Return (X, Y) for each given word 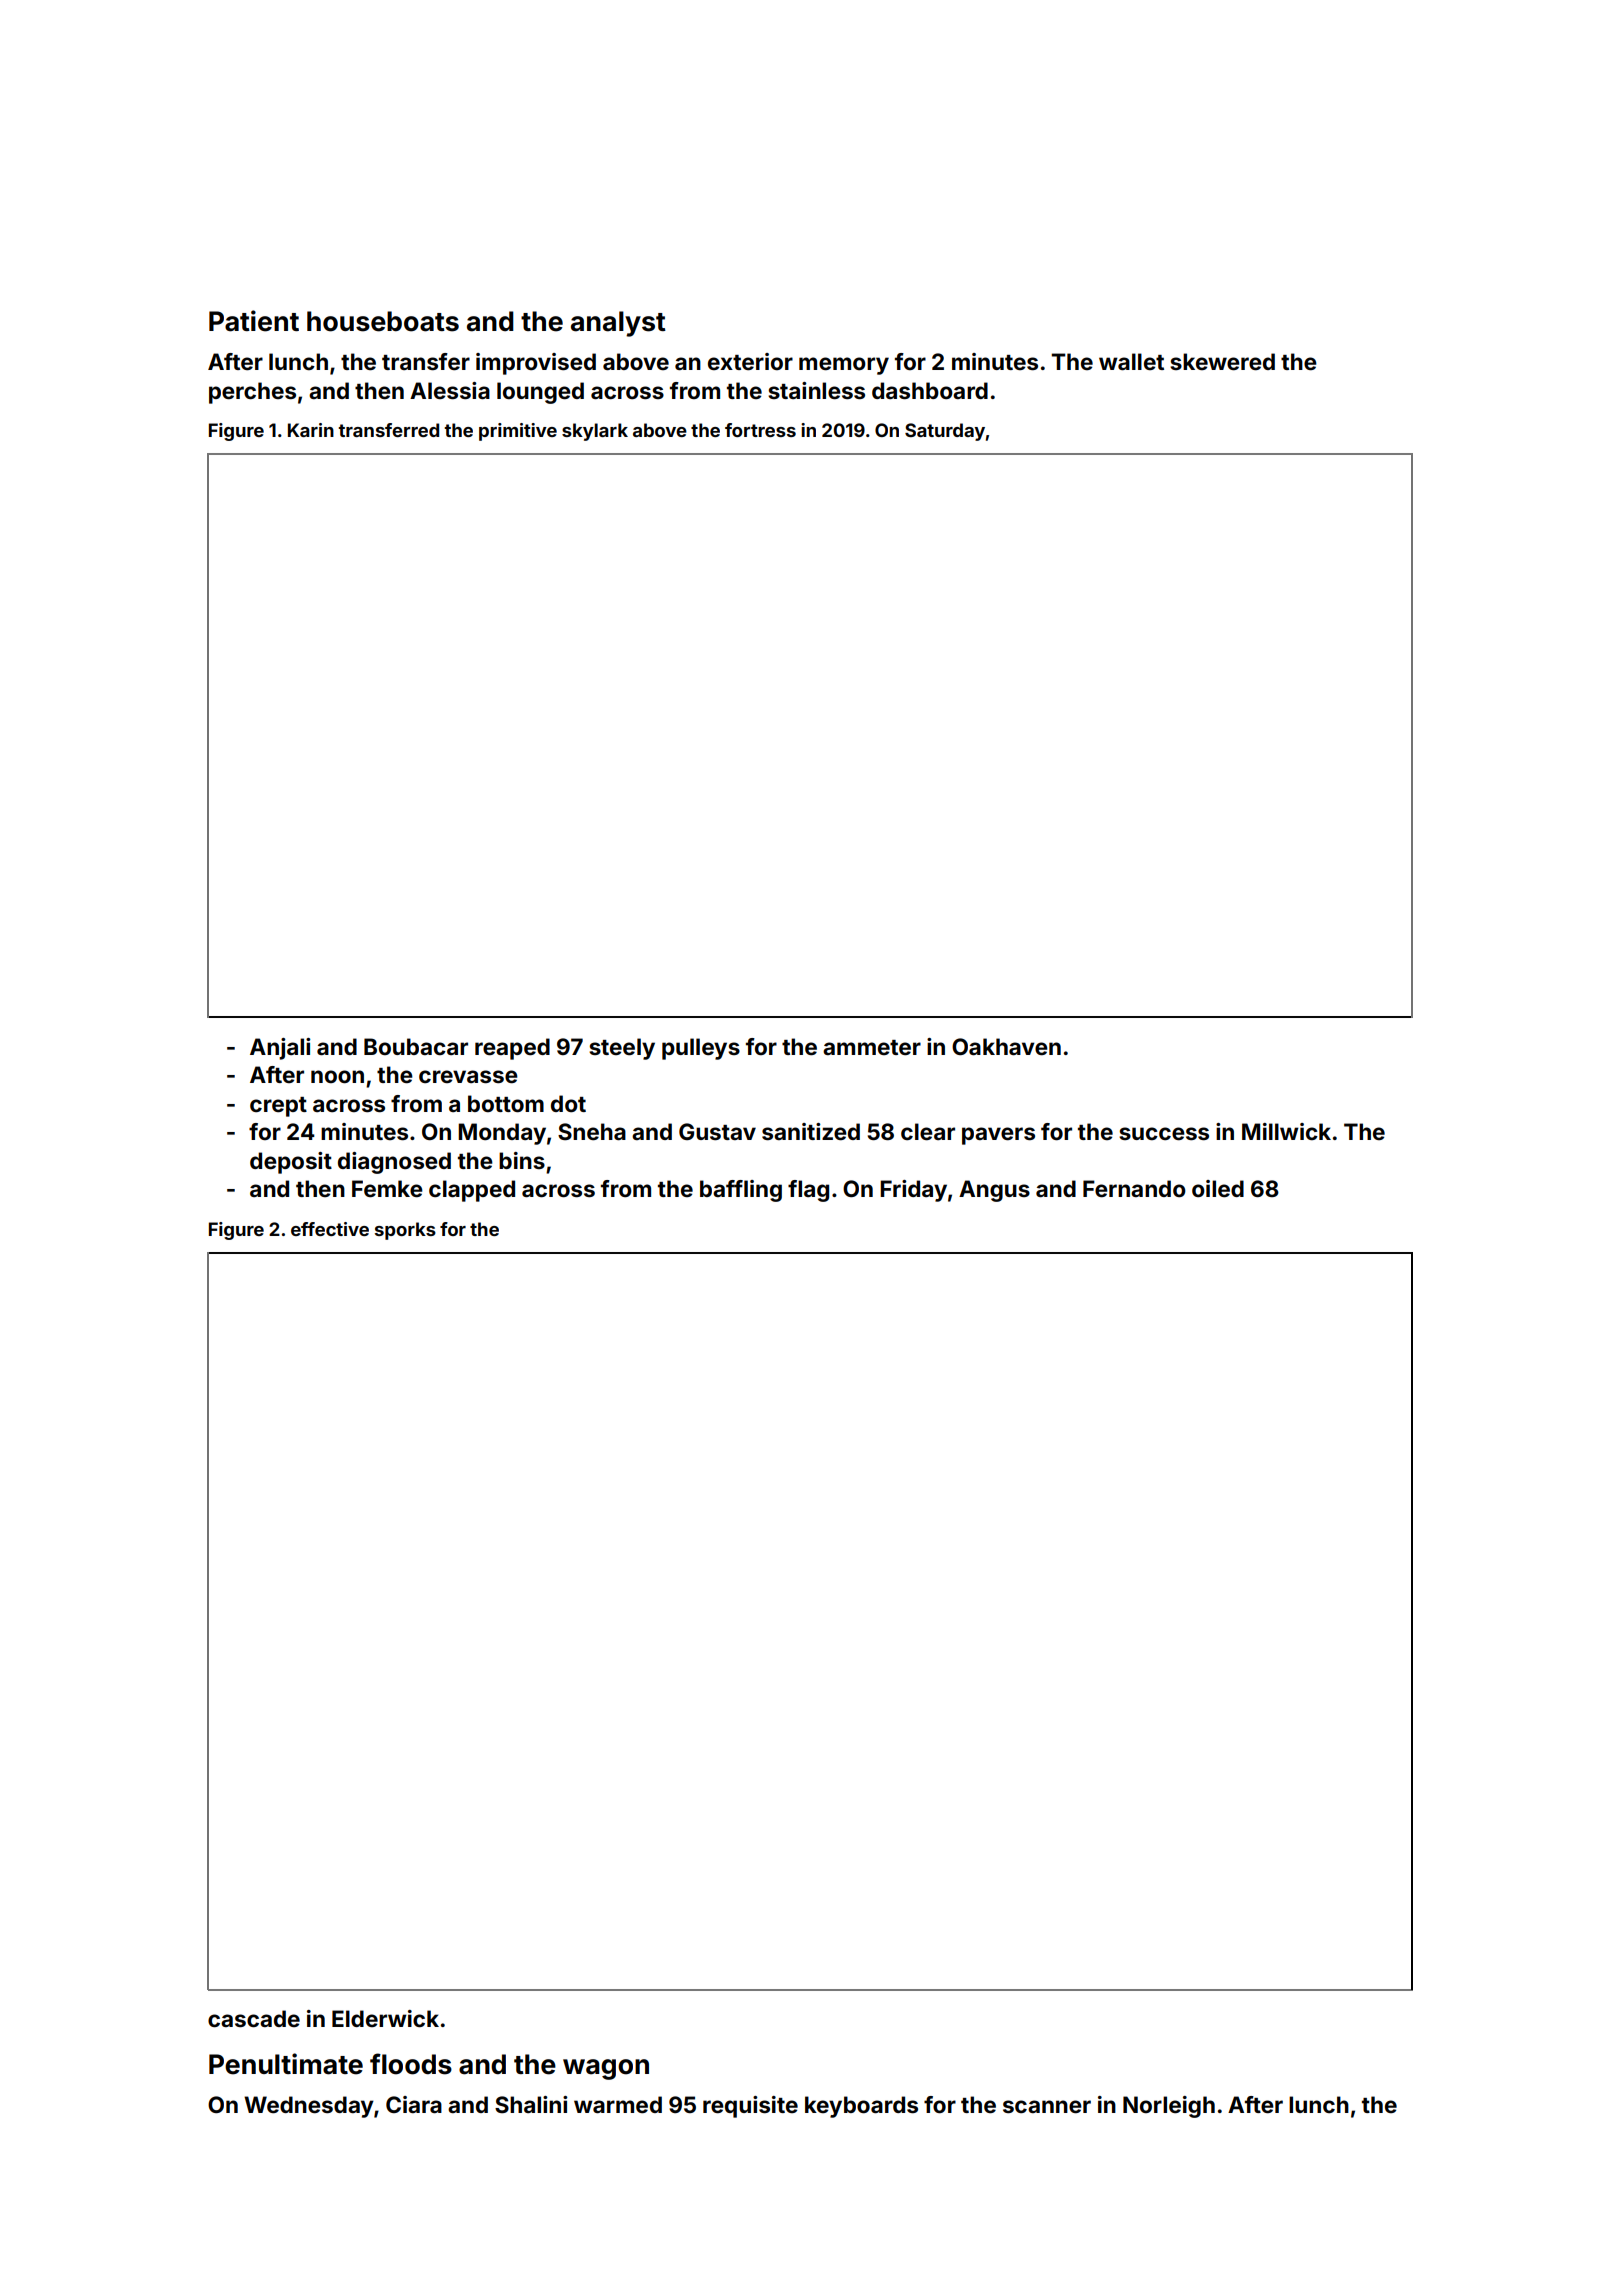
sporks (405, 1231)
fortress (760, 430)
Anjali (280, 1049)
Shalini (531, 2104)
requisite (750, 2107)
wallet (1131, 361)
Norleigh (1169, 2107)
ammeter (872, 1047)
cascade (254, 2018)
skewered (1222, 361)
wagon (606, 2069)
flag (808, 1191)
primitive (518, 432)
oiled (1218, 1188)
